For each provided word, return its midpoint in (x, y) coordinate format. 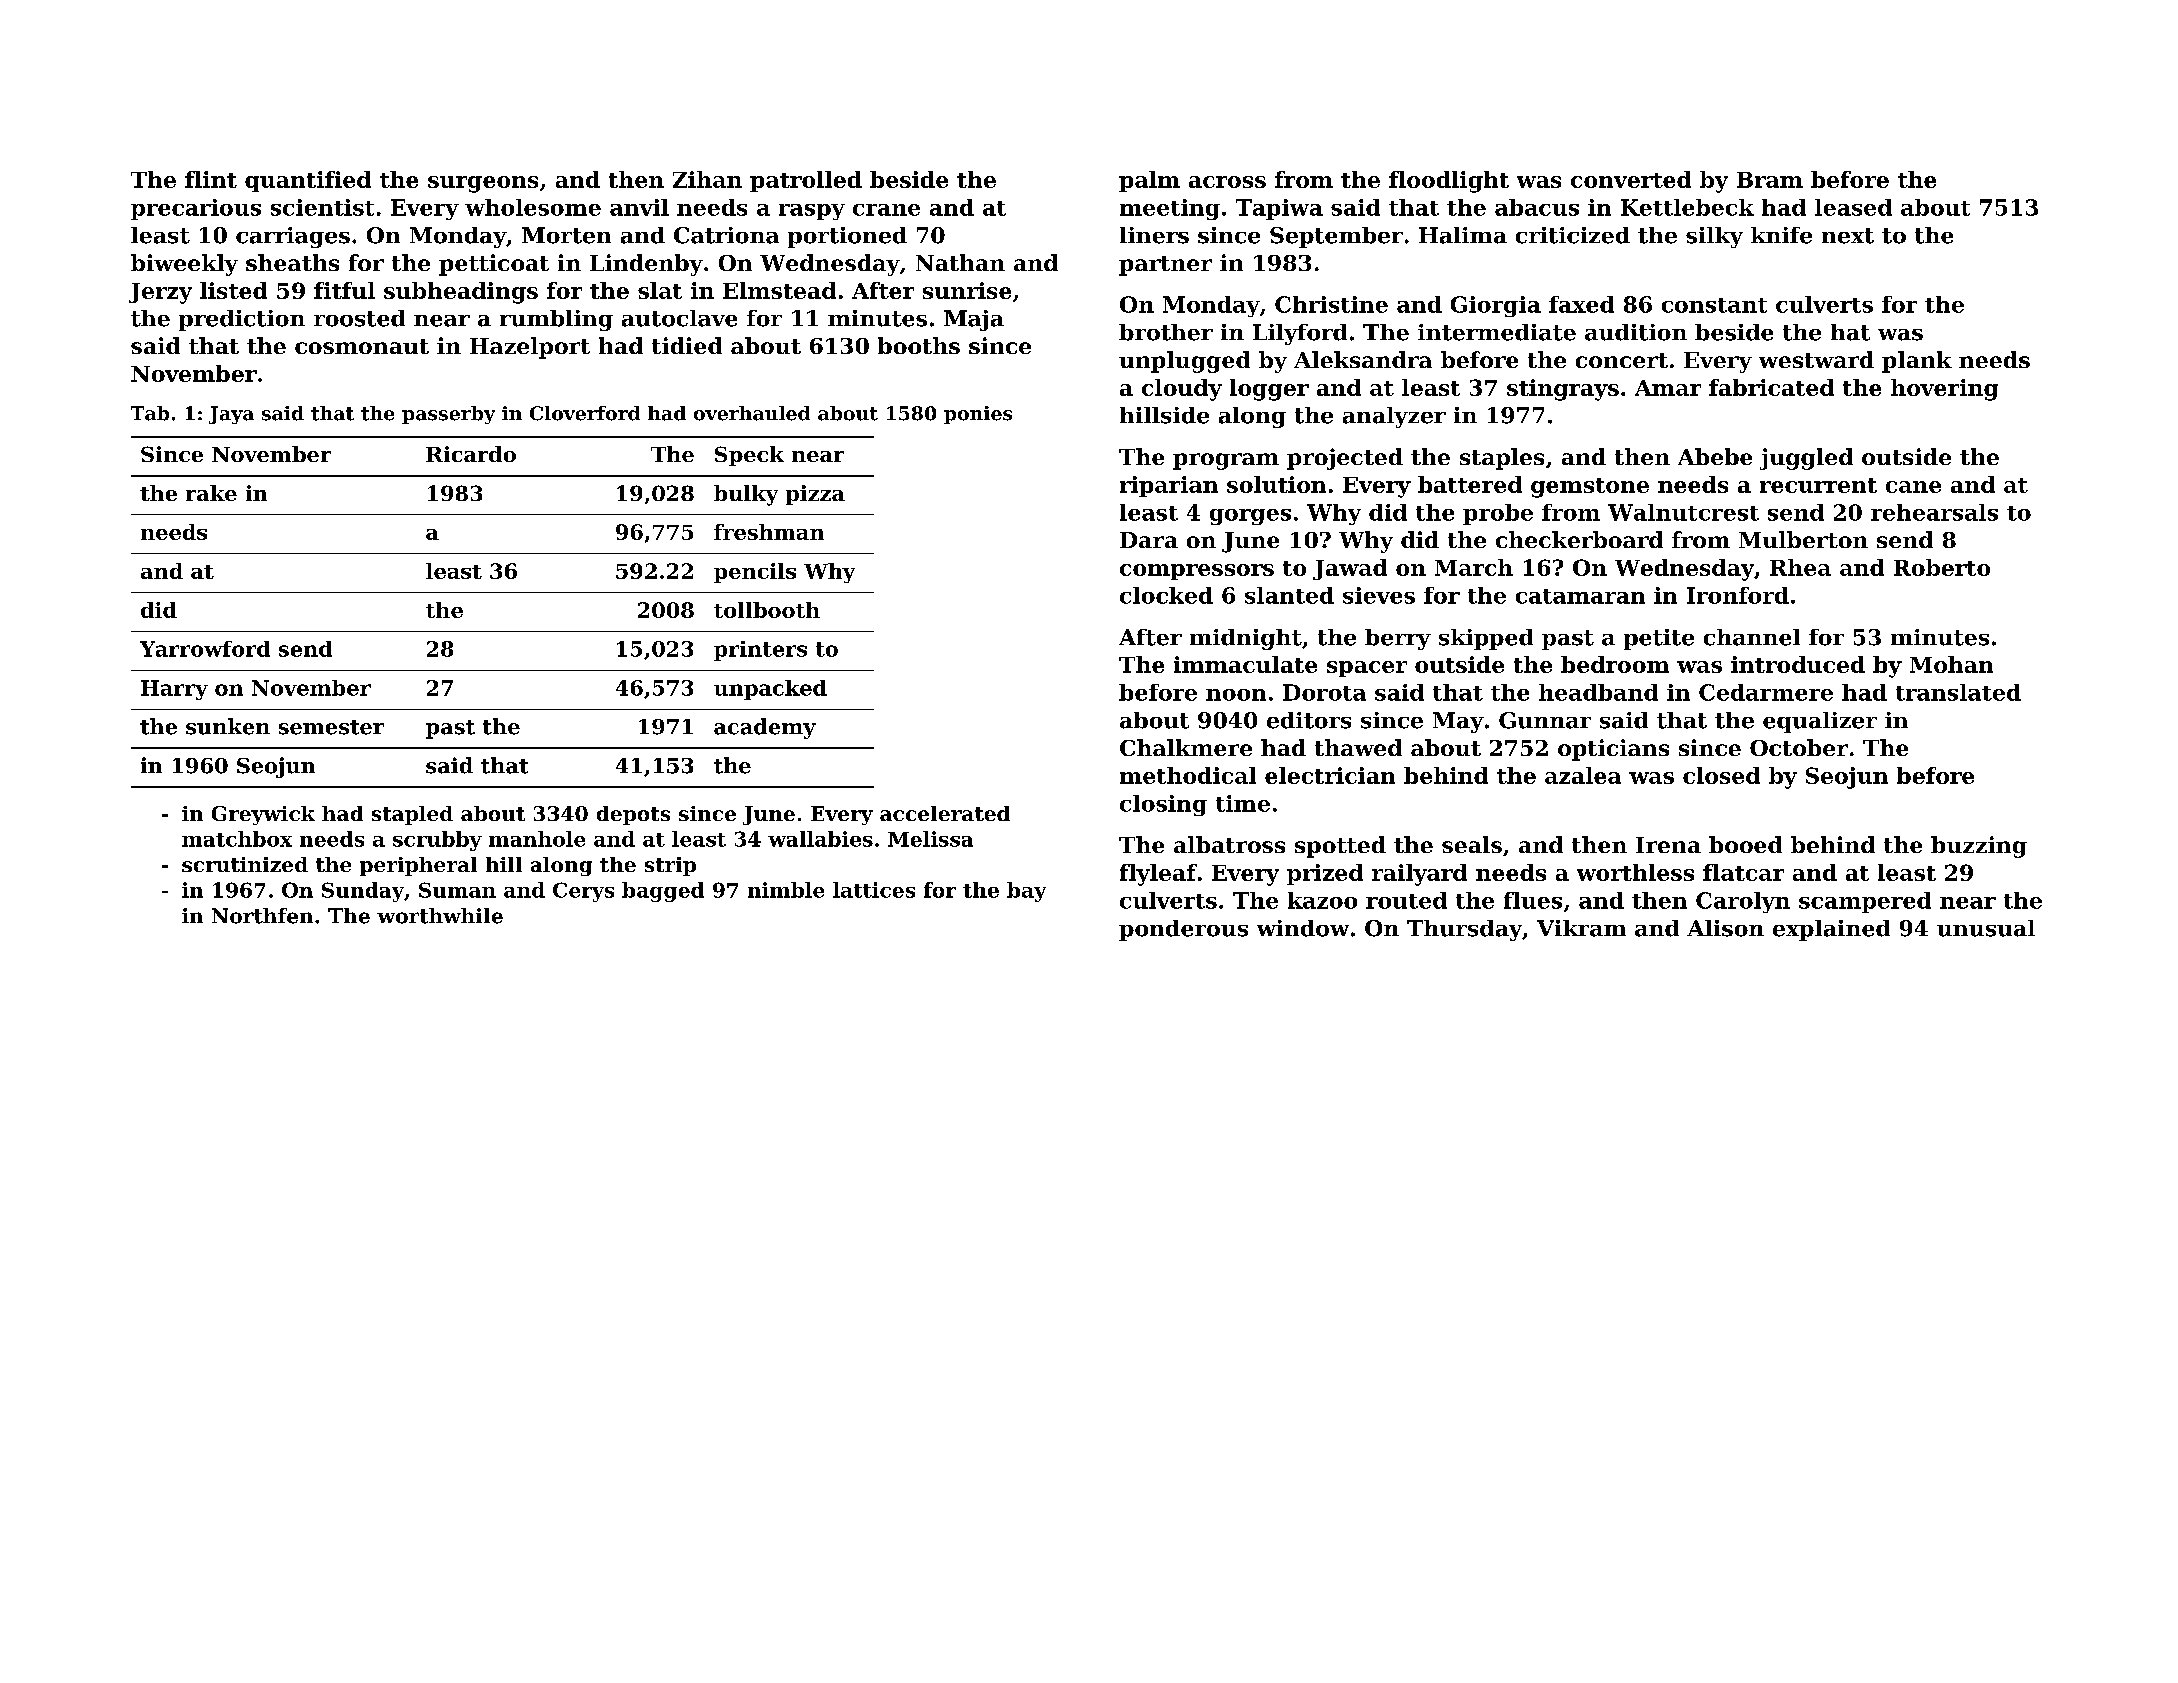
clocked (1166, 595)
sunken (228, 726)
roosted (359, 318)
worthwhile (440, 916)
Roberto (1942, 567)
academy (765, 728)
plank (1917, 362)
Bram (1770, 180)
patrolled (806, 181)
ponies (978, 415)
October (1799, 747)
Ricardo (471, 454)
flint (211, 179)
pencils (755, 573)
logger (1269, 390)
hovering (1944, 390)
